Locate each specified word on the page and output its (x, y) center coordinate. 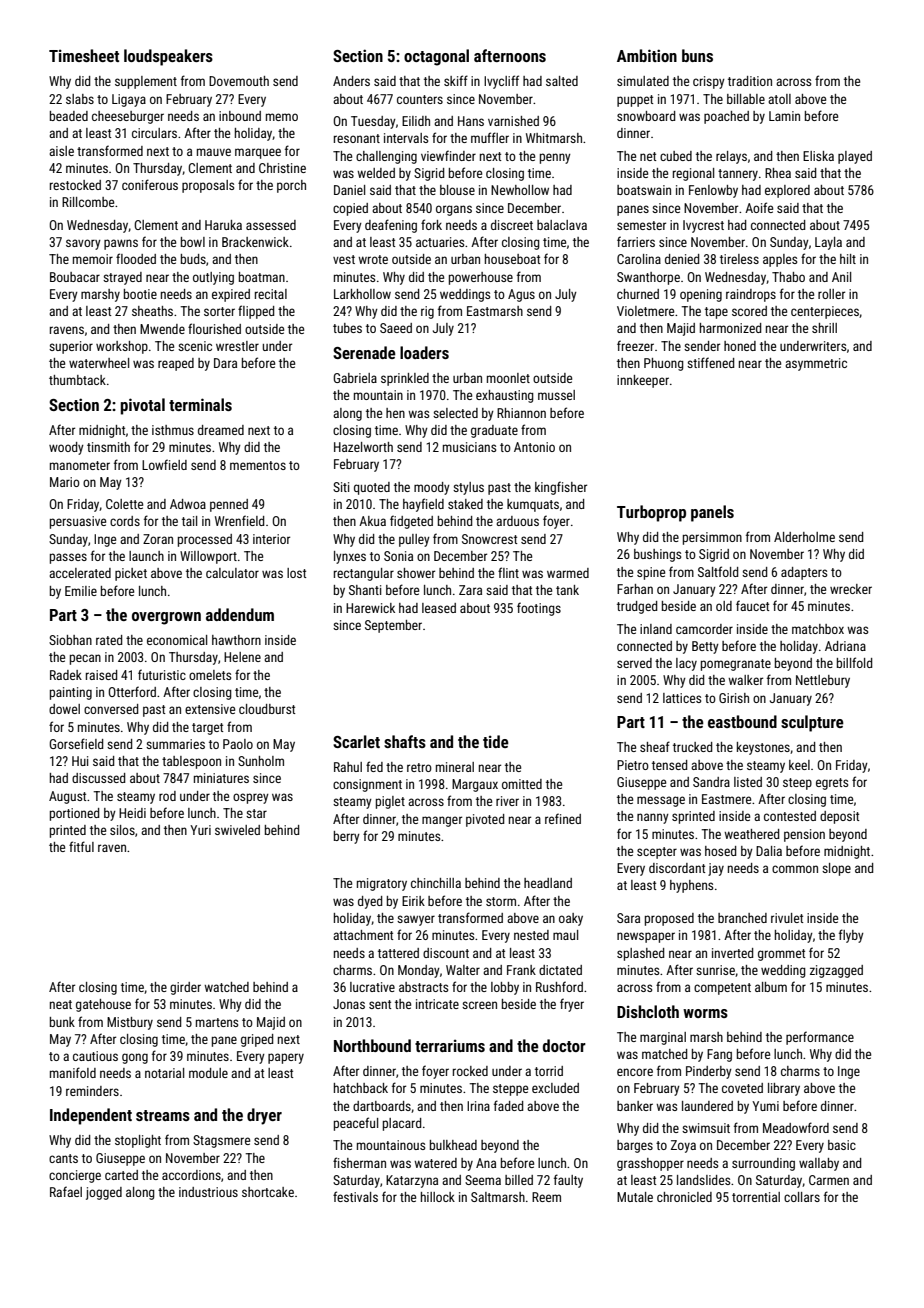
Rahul (348, 767)
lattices (682, 698)
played (855, 157)
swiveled (237, 830)
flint (508, 572)
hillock (438, 1197)
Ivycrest (703, 226)
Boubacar (75, 277)
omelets (210, 675)
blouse (457, 190)
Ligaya (129, 100)
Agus (521, 295)
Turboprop (651, 513)
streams (163, 1115)
